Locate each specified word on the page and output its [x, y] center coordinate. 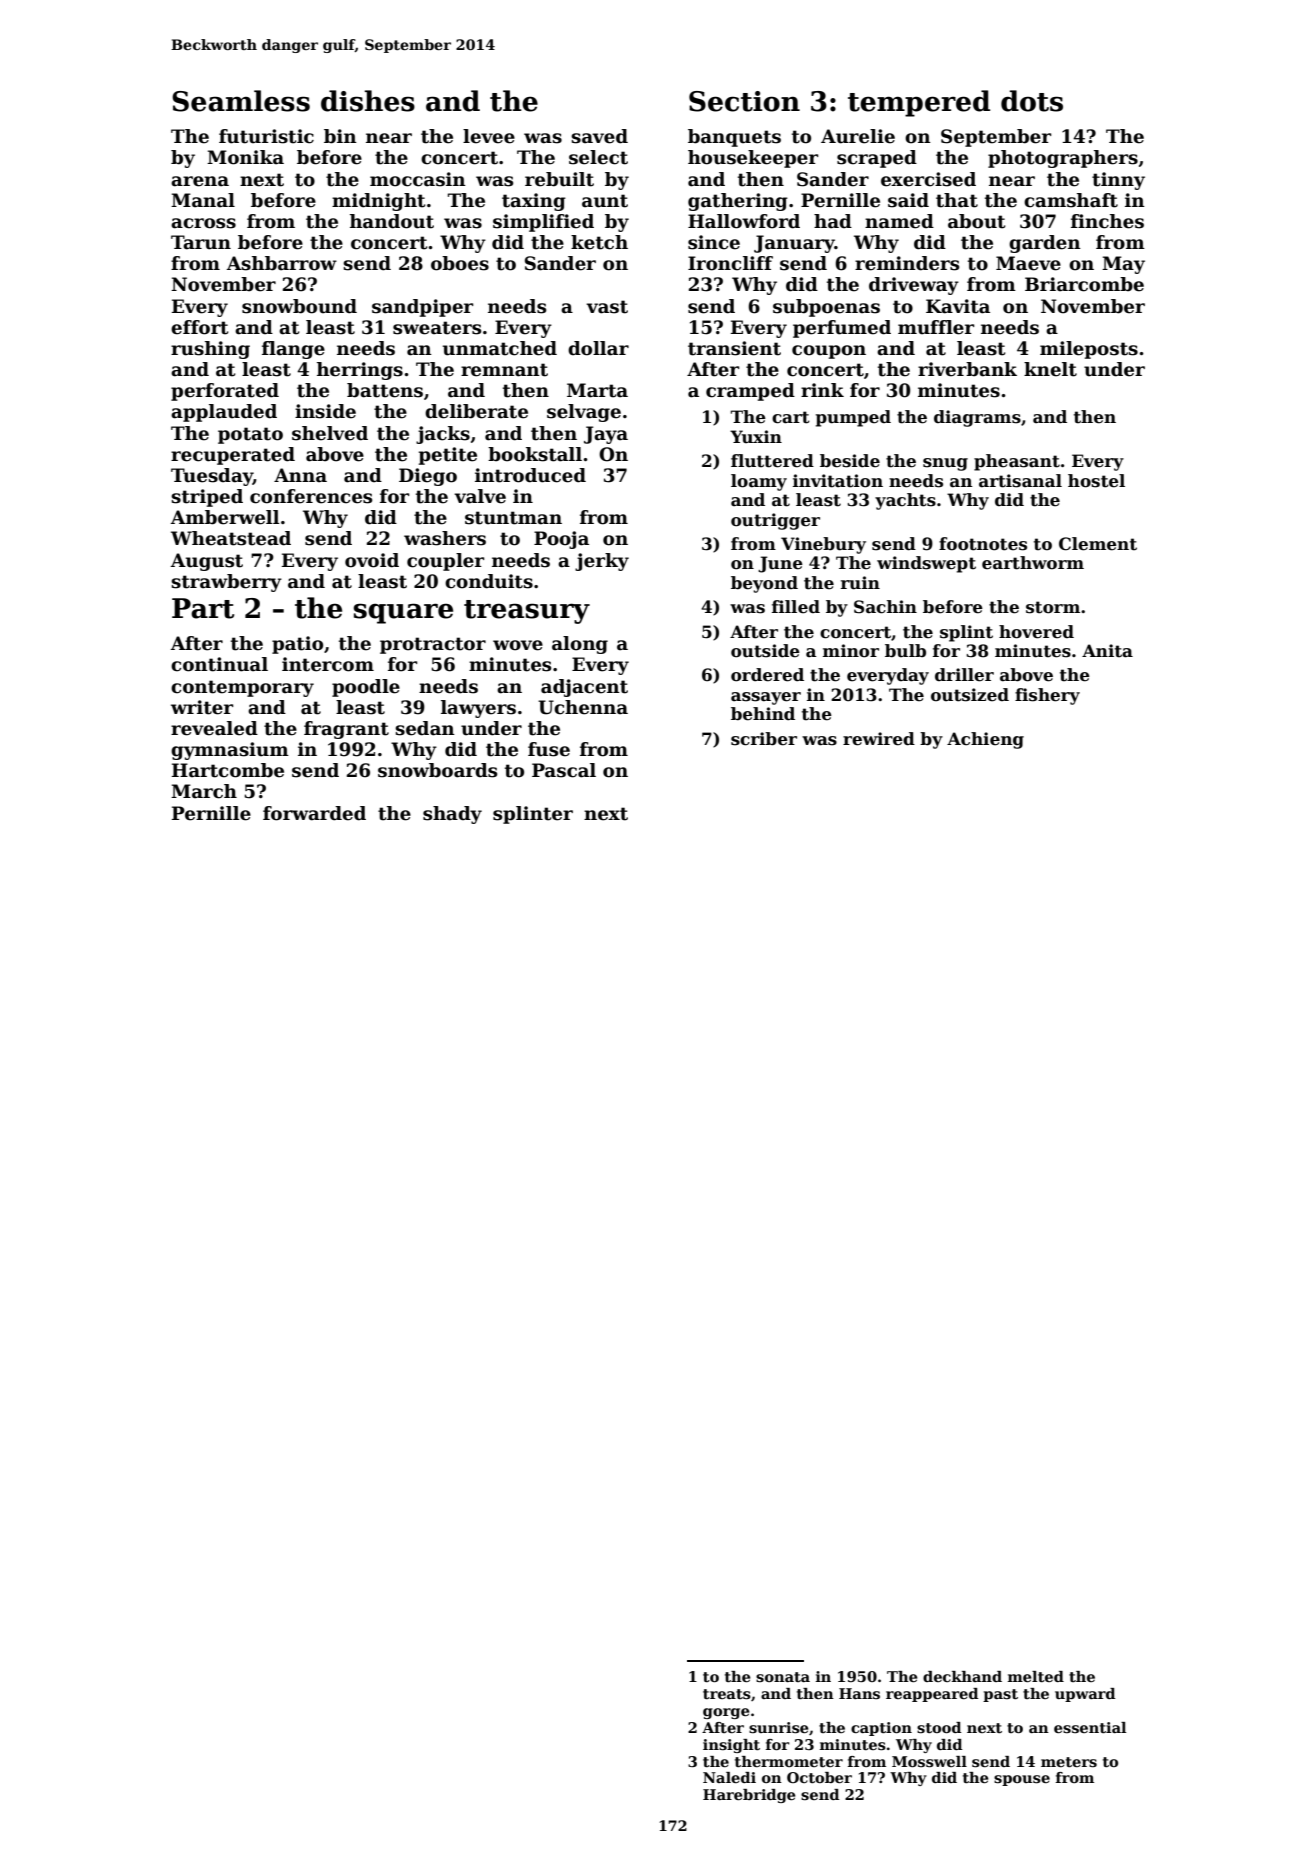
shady [452, 815]
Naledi [729, 1777]
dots [1032, 101]
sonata [783, 1677]
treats [727, 1694]
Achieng [985, 740]
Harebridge [749, 1796]
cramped [750, 392]
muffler [936, 327]
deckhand [962, 1676]
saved [599, 136]
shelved [330, 433]
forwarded [314, 813]
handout [392, 221]
